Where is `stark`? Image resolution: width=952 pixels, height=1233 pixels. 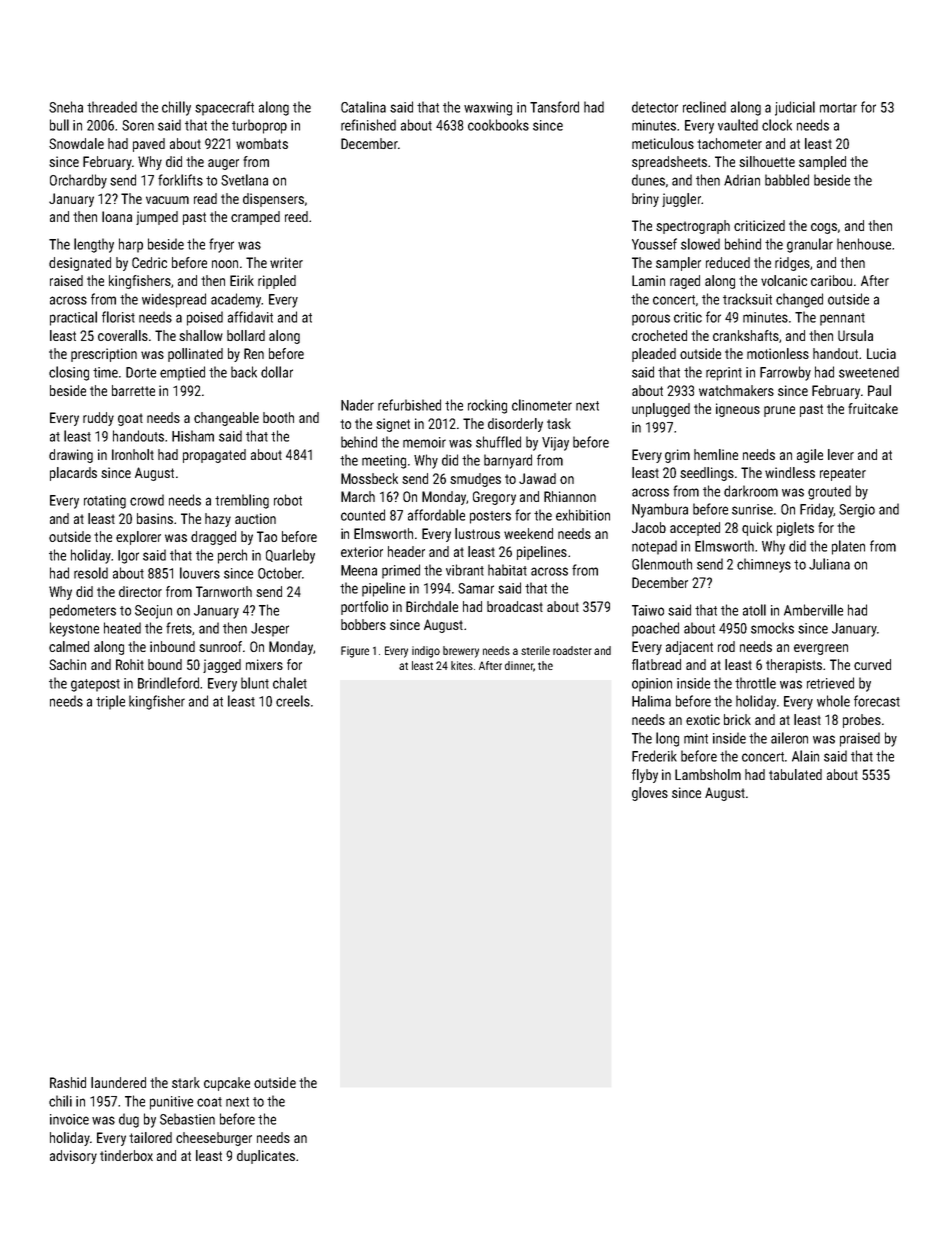
stark is located at coordinates (186, 1082).
